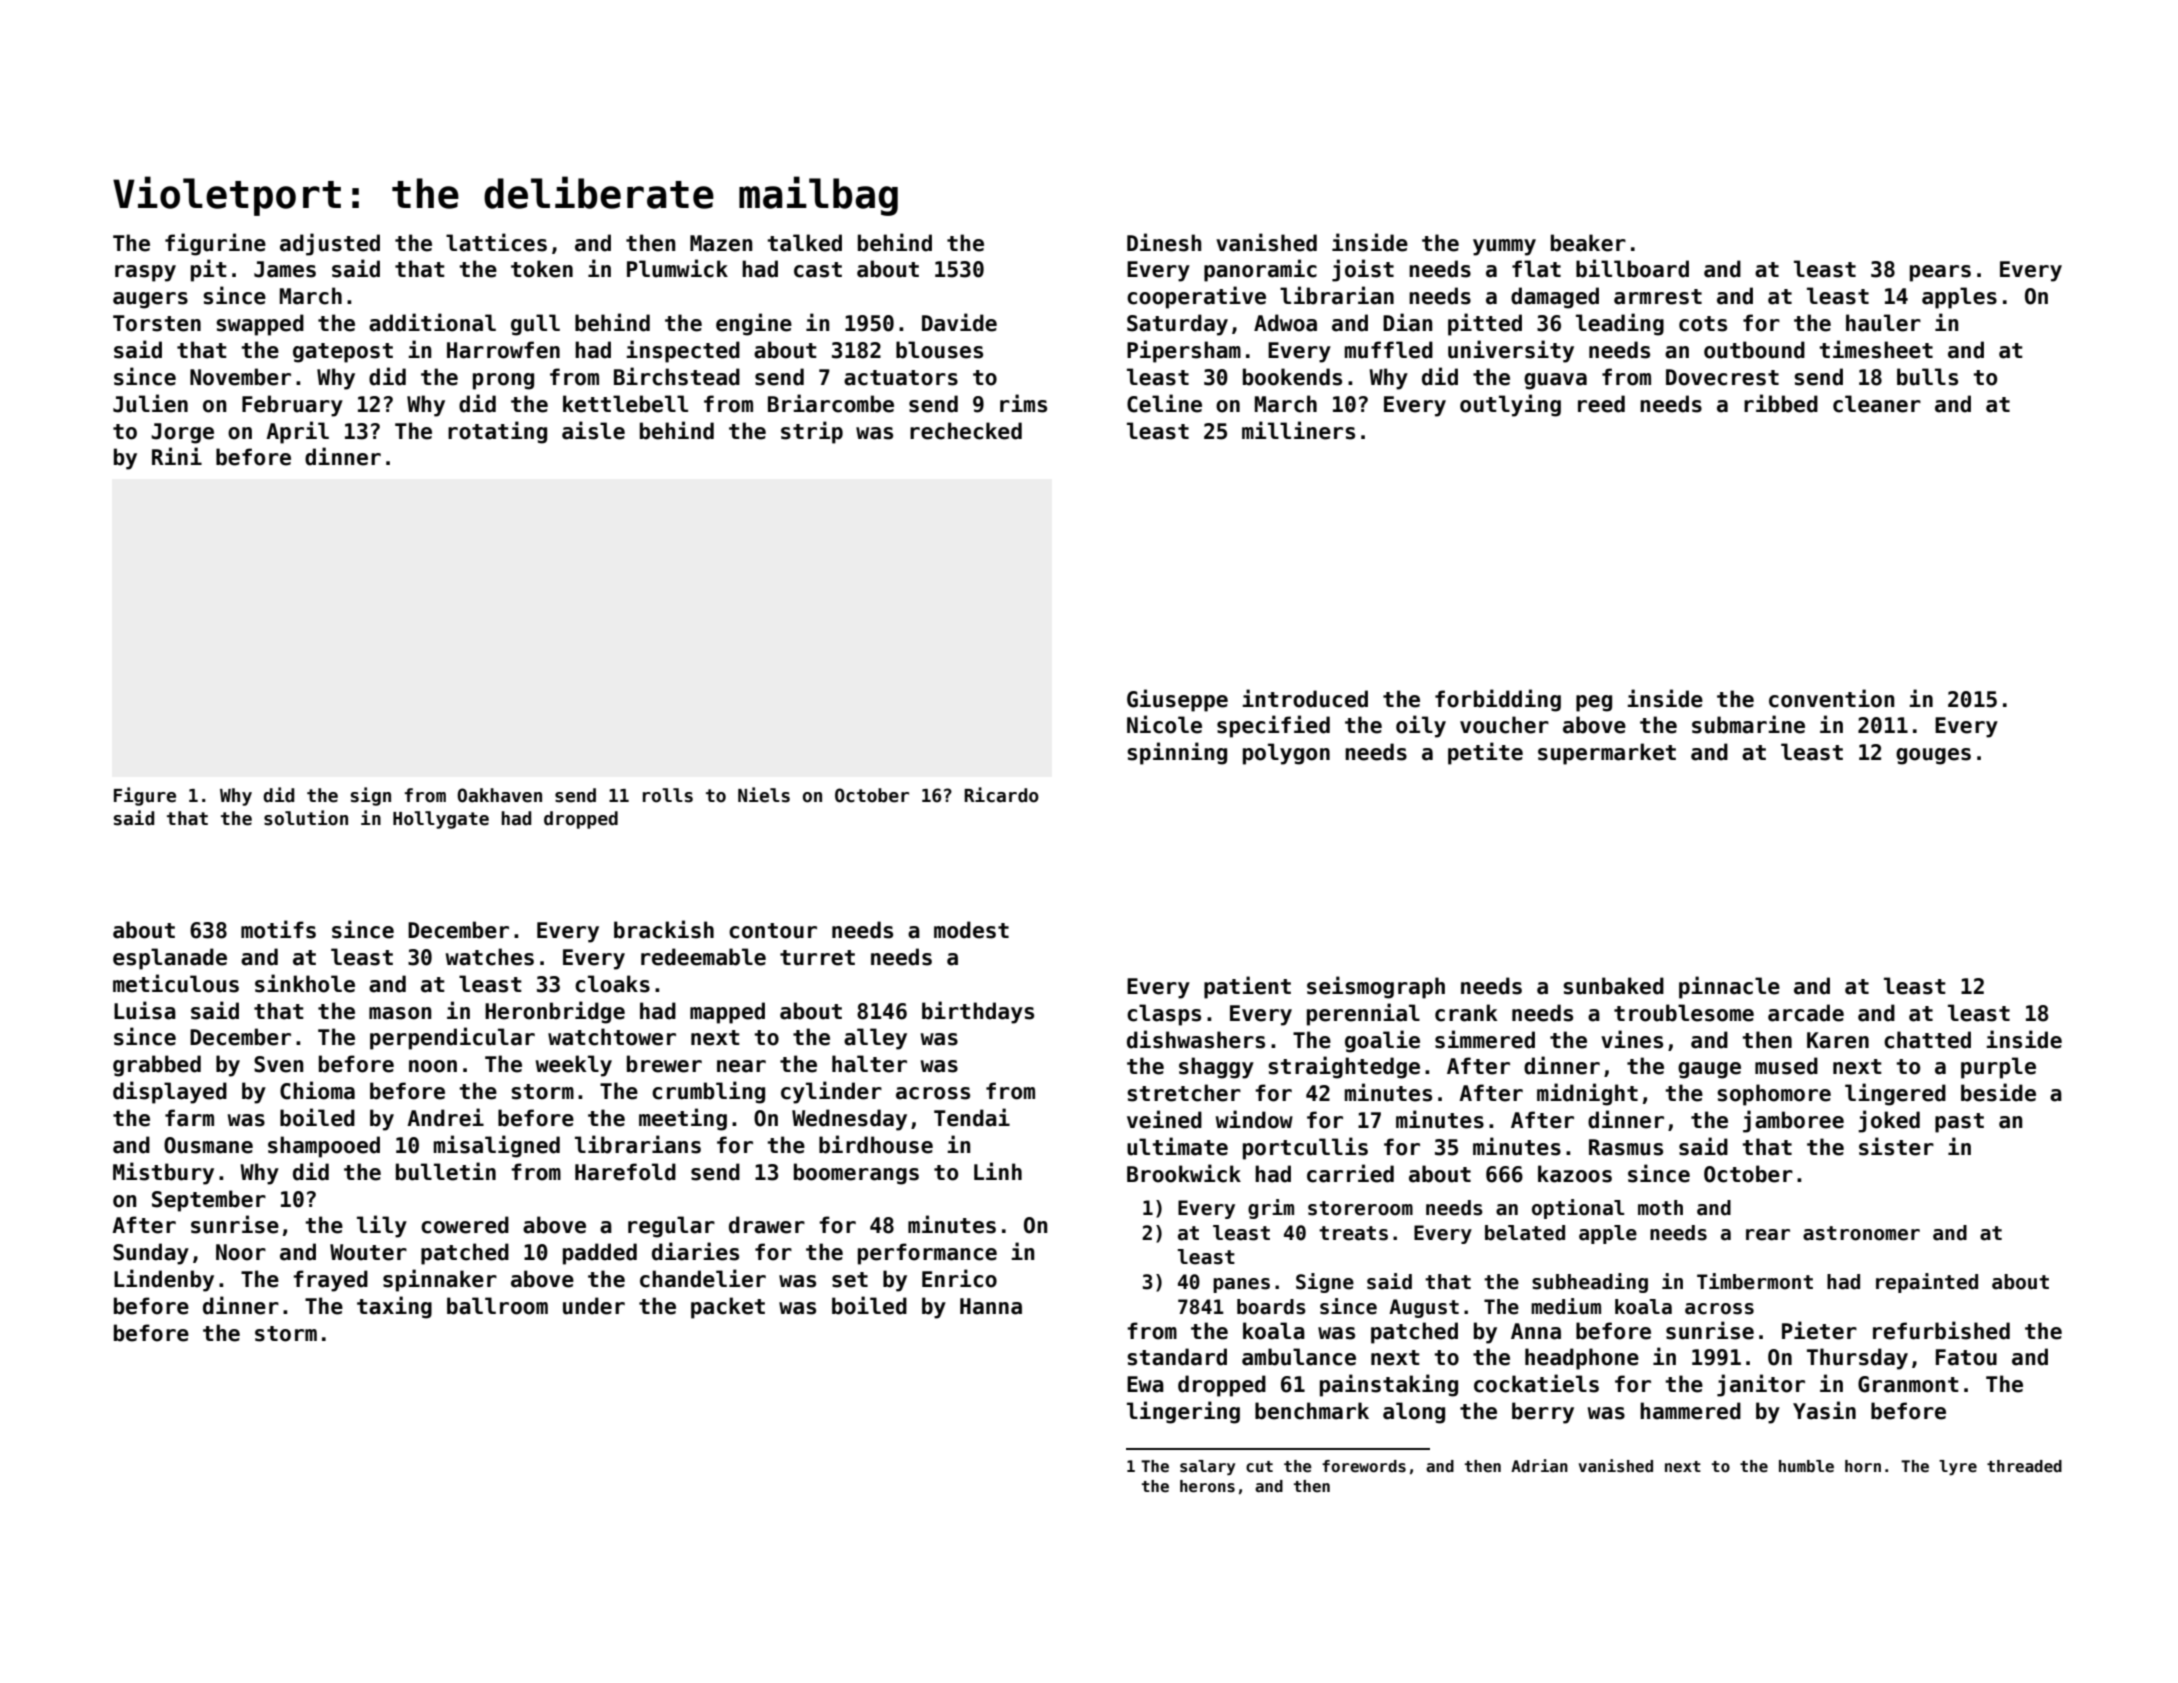 This screenshot has width=2178, height=1683. Describe the element at coordinates (177, 456) in the screenshot. I see `Rini` at that location.
